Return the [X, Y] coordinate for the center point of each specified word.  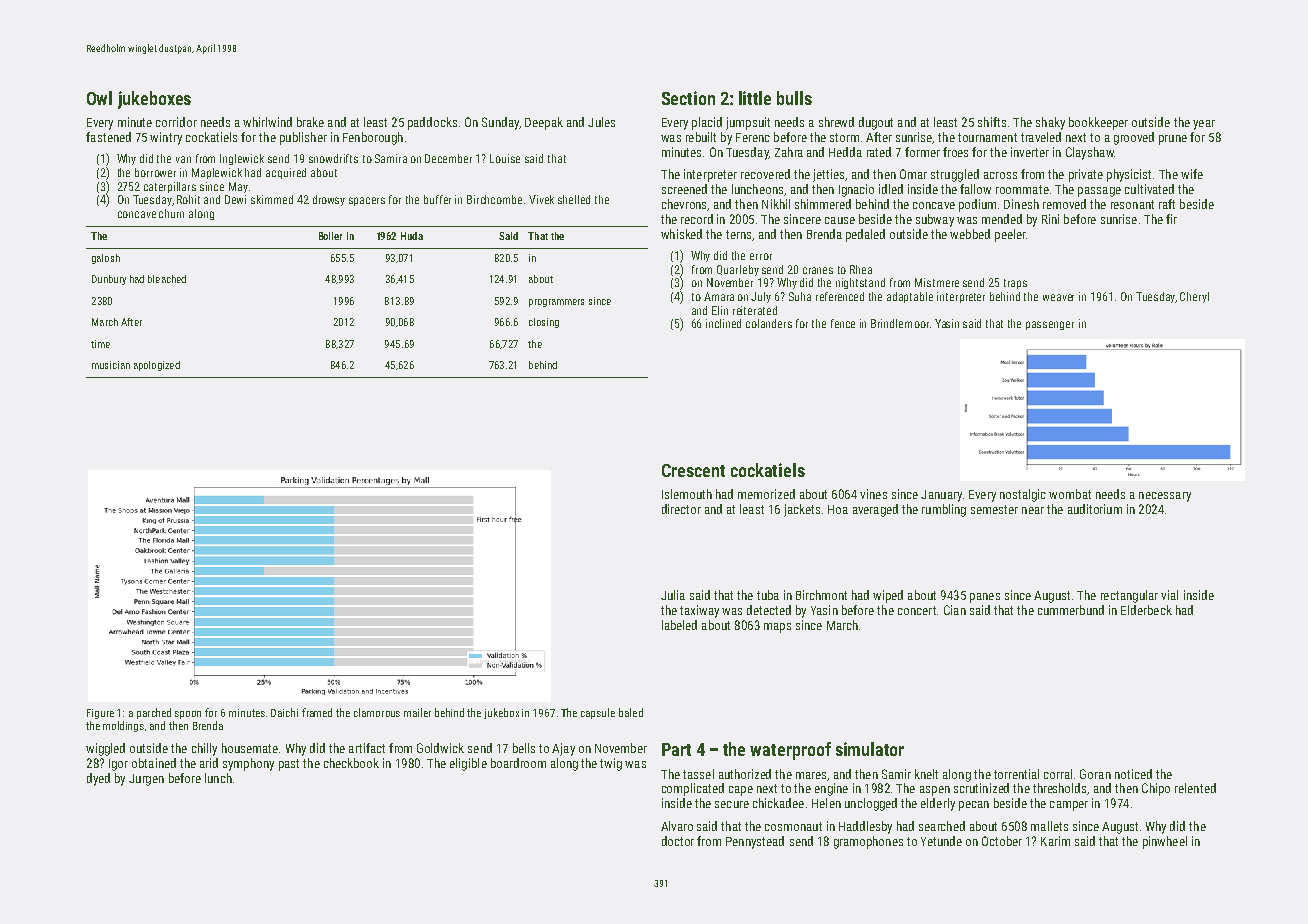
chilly [204, 749]
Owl [99, 98]
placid [707, 123]
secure [732, 804]
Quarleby [738, 270]
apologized [157, 366]
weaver [1058, 297]
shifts [992, 122]
